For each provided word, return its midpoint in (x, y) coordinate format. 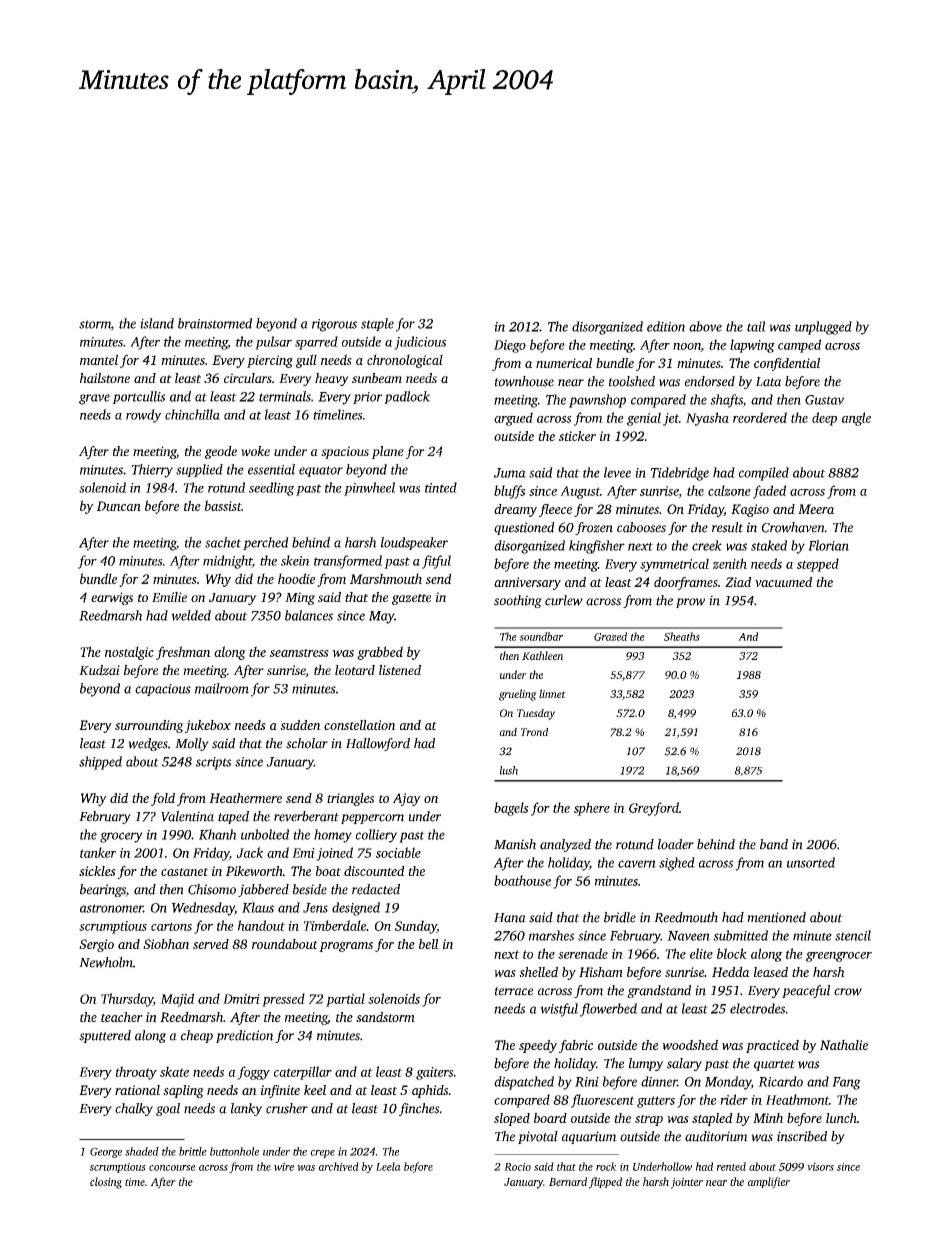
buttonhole (234, 1151)
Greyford (654, 809)
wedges (148, 744)
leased (771, 972)
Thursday (127, 1000)
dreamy (515, 510)
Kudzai (99, 670)
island (157, 323)
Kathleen (542, 655)
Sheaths (682, 636)
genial (644, 419)
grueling (518, 695)
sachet (223, 542)
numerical (564, 363)
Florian (828, 545)
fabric (576, 1046)
